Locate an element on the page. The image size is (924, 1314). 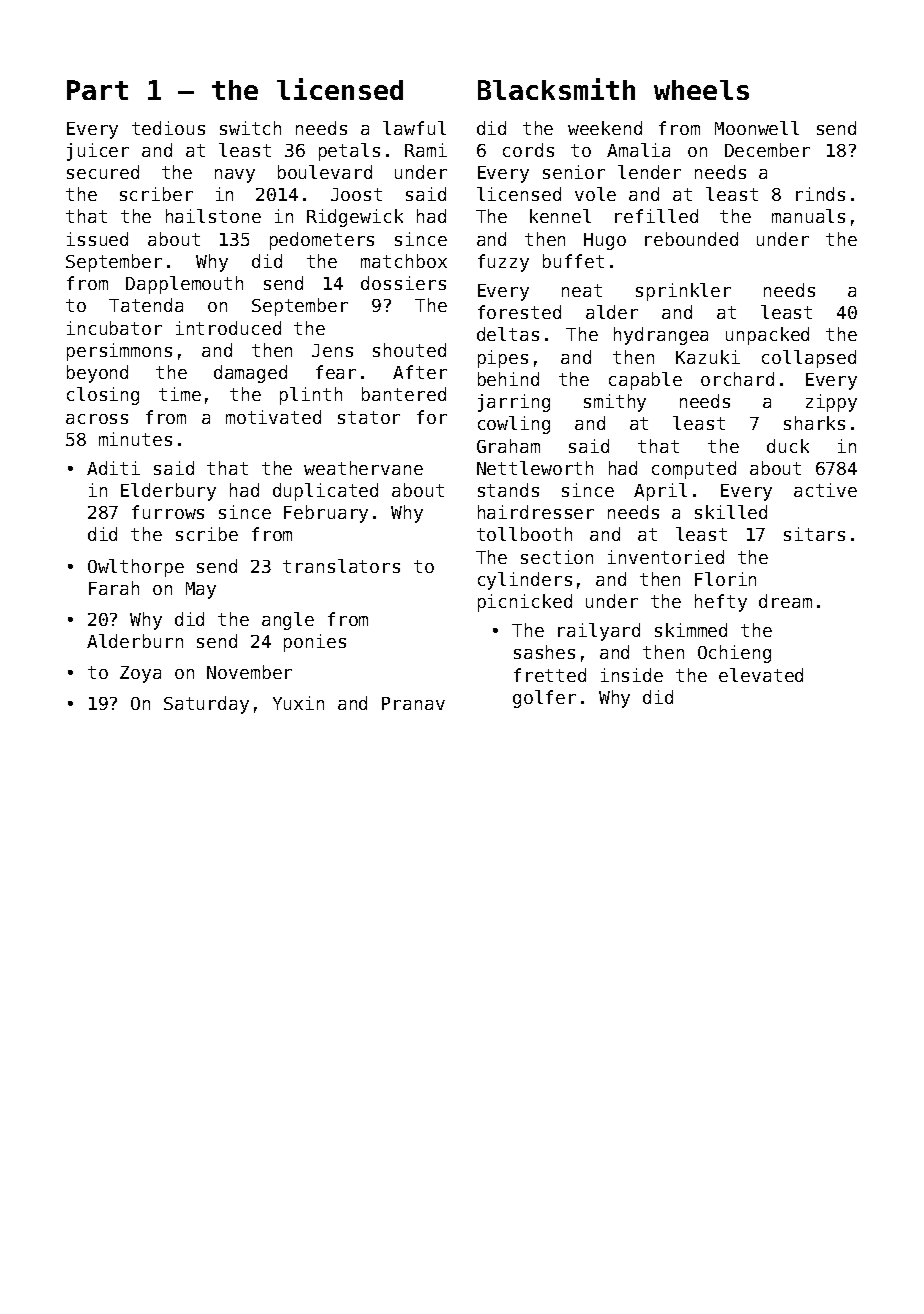
hailstone is located at coordinates (213, 216).
